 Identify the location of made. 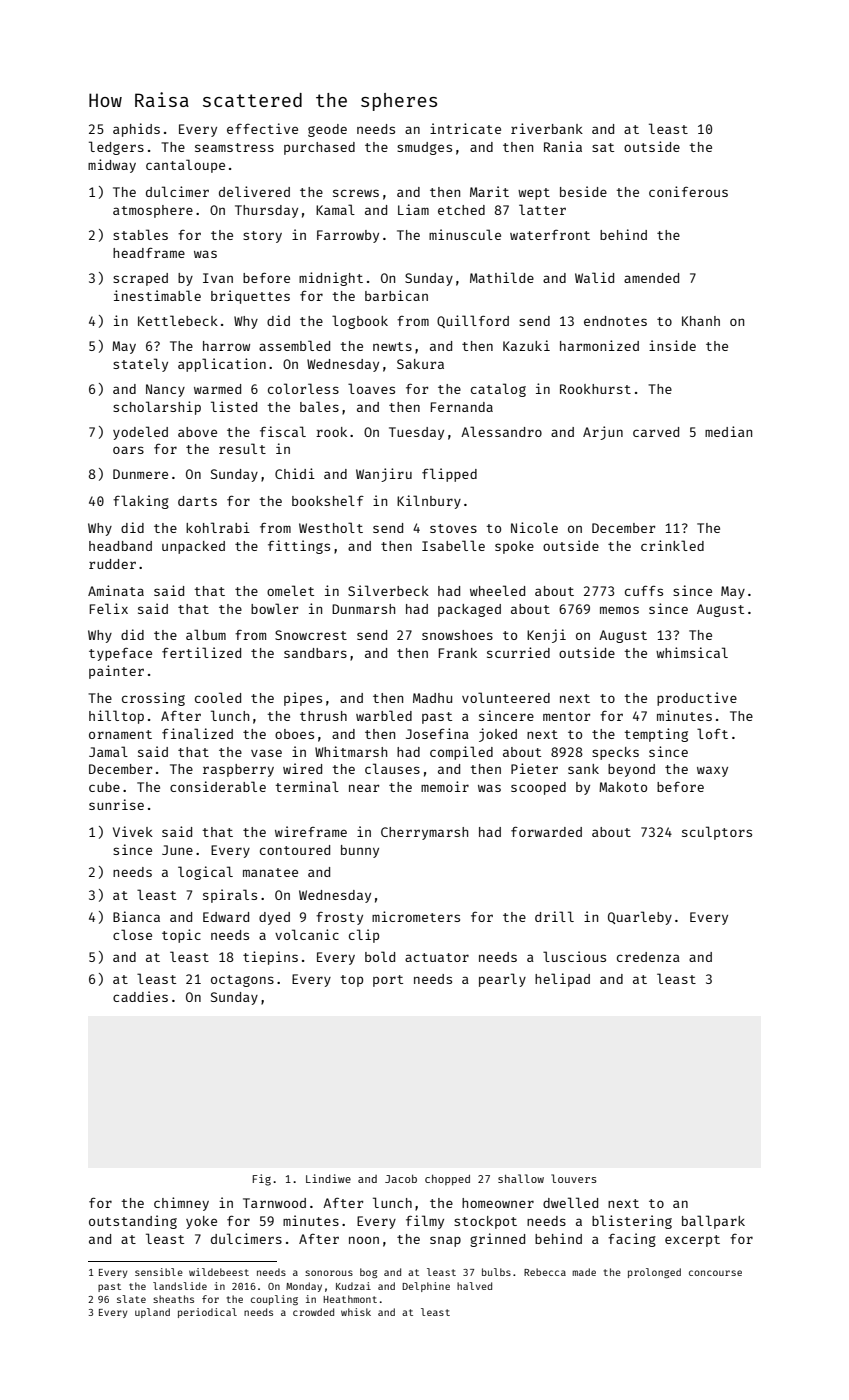
(584, 1272).
